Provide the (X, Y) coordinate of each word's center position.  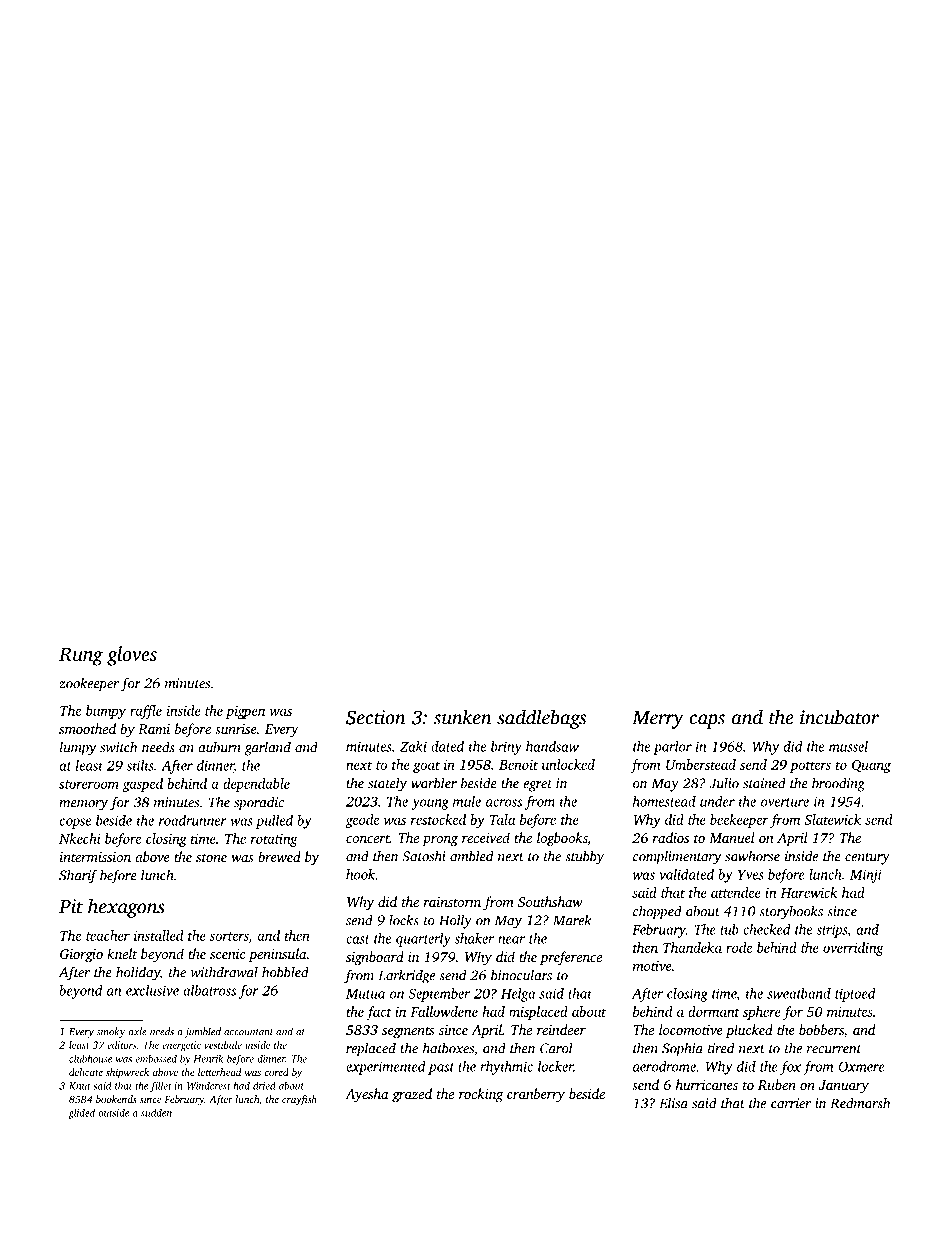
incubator (839, 717)
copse (75, 823)
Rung (81, 656)
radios (671, 837)
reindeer (561, 1029)
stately (387, 784)
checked (767, 929)
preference (571, 958)
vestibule (223, 1045)
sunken (463, 717)
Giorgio (81, 955)
